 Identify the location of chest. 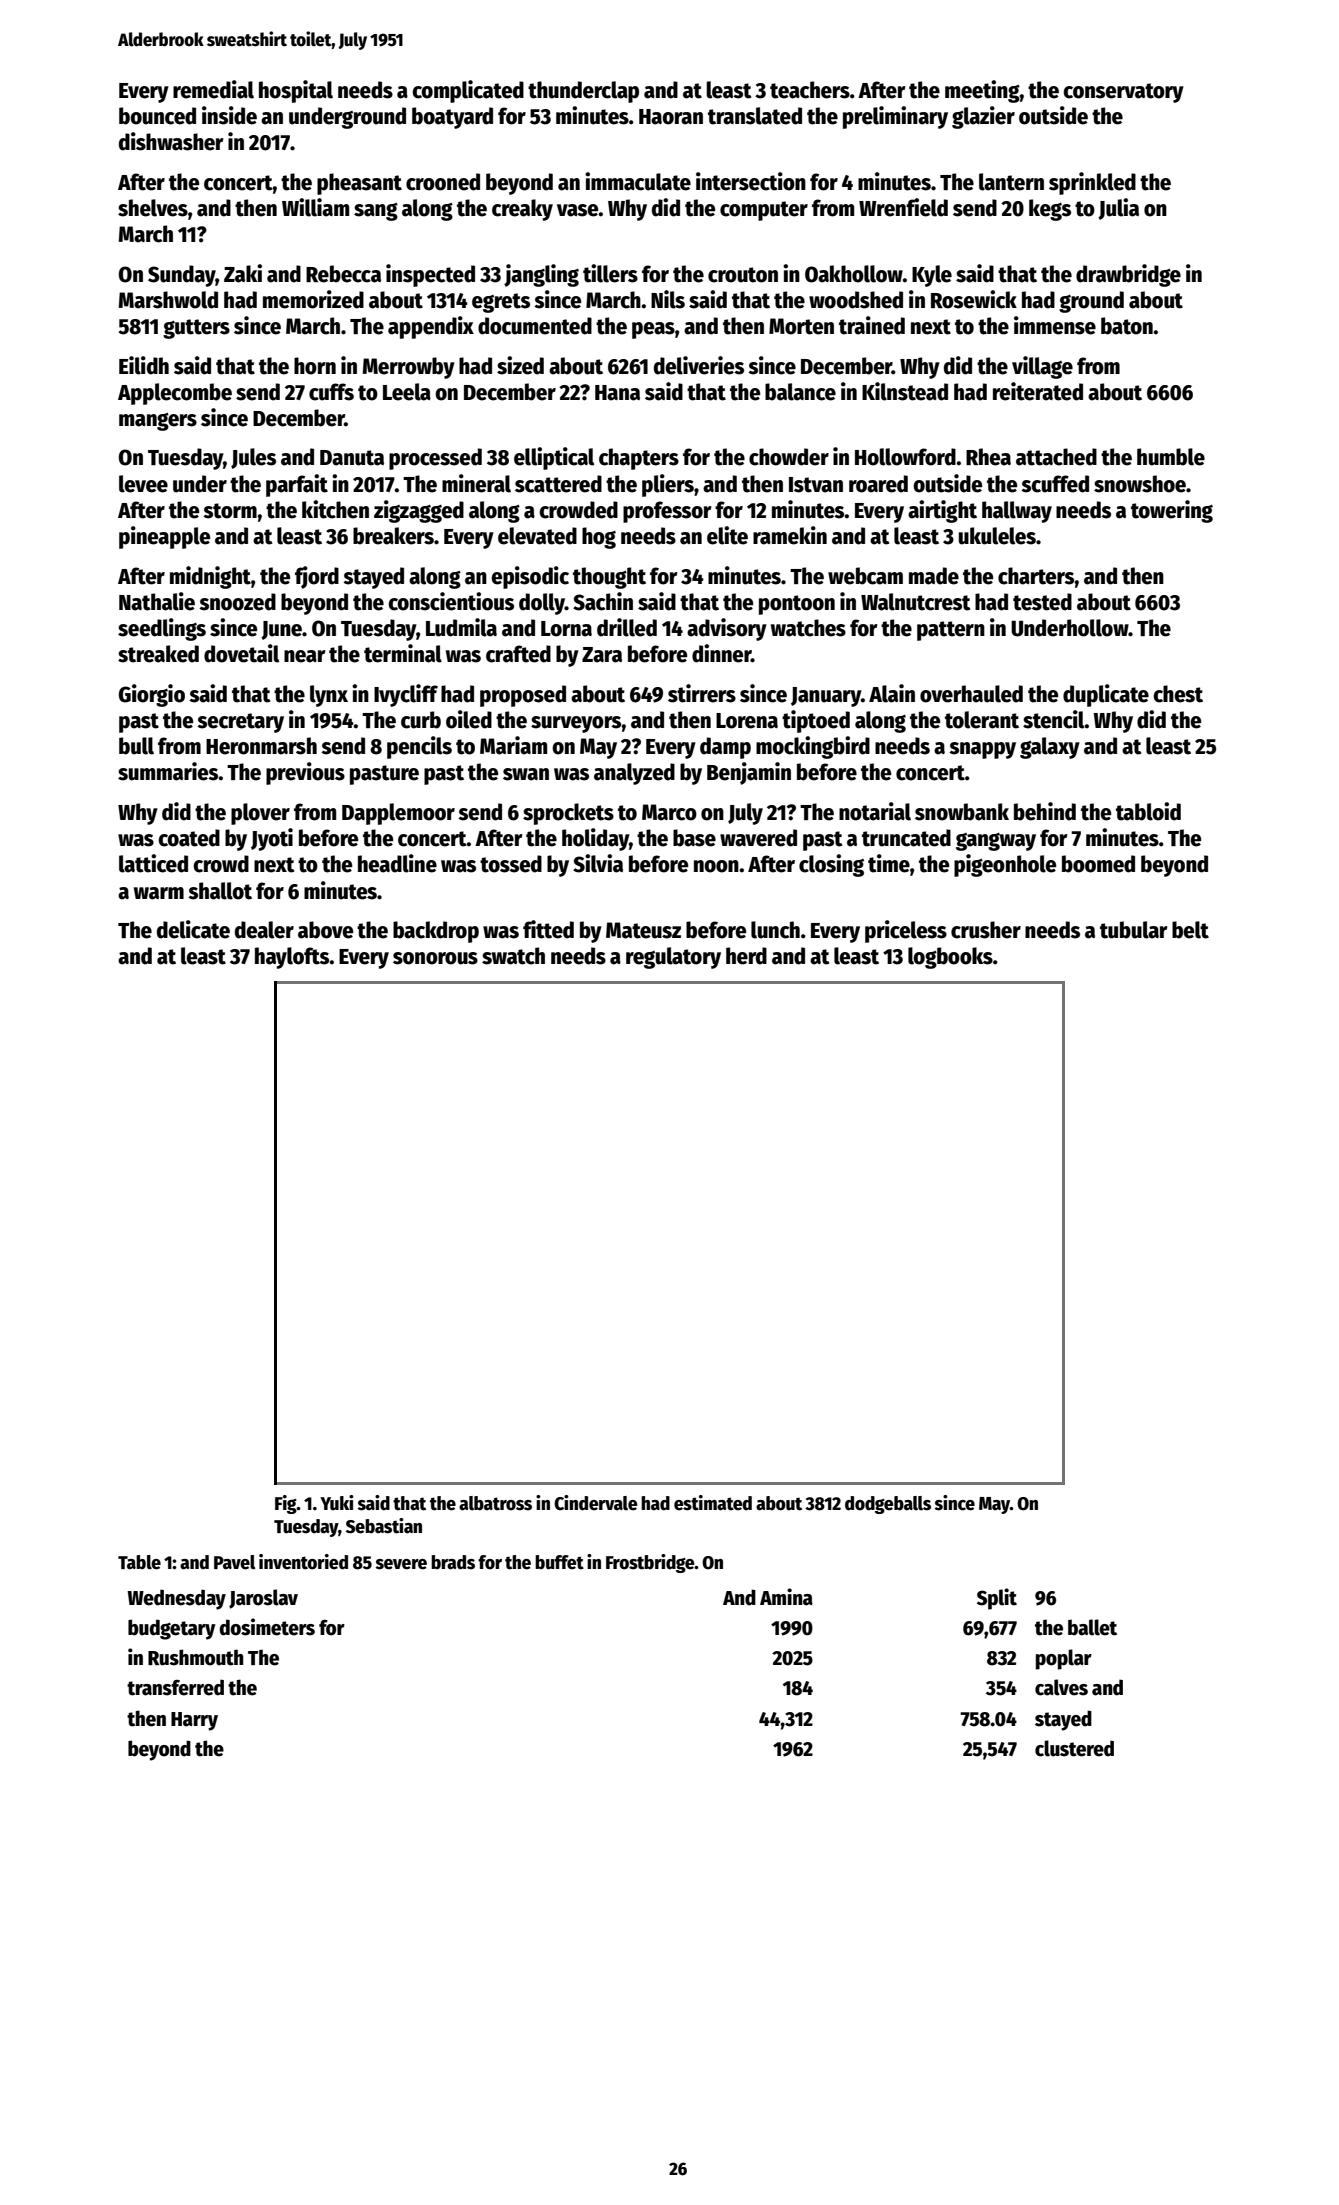
(1178, 694).
